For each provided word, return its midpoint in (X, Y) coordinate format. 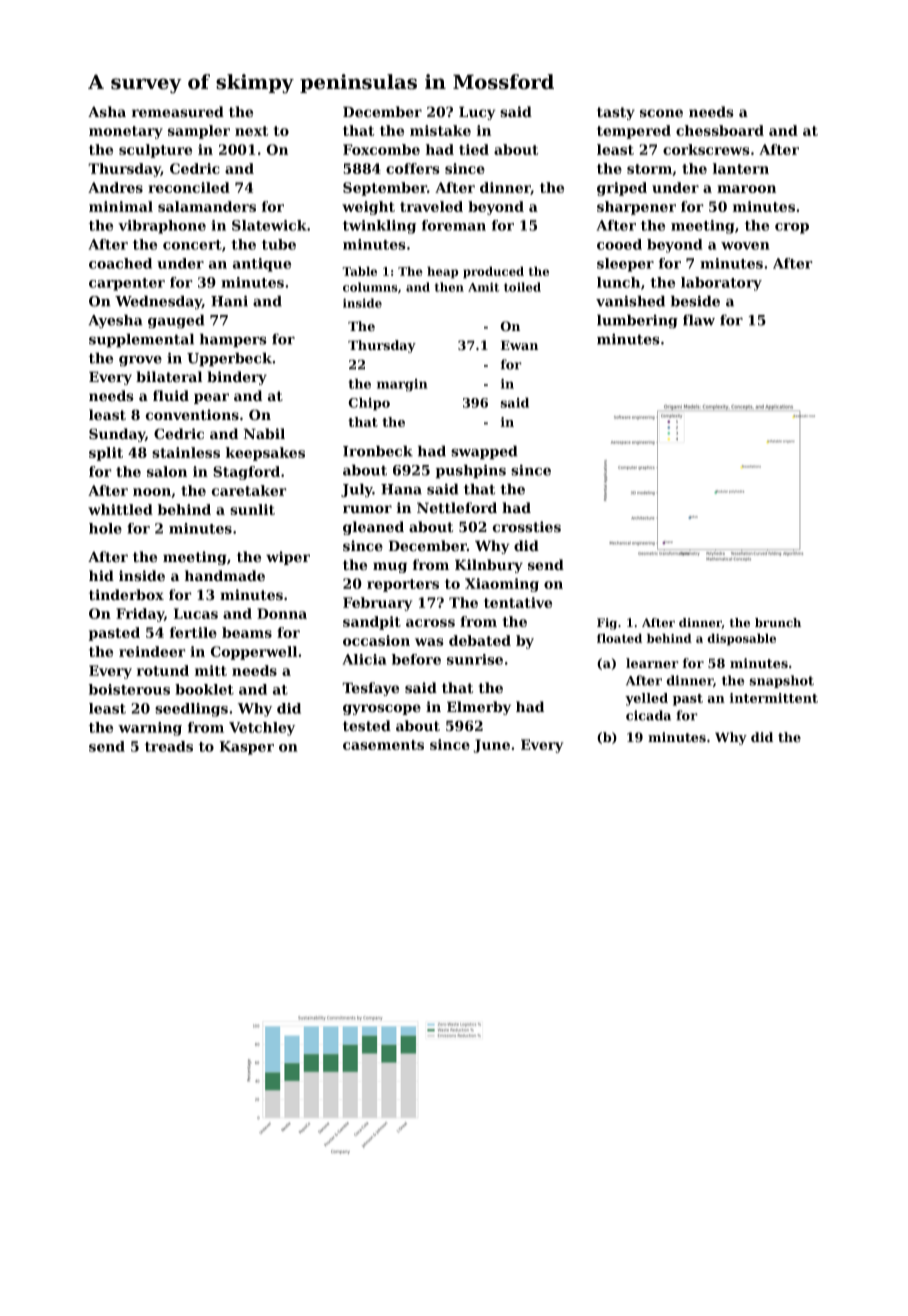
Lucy (477, 113)
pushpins (471, 471)
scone (661, 113)
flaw (699, 320)
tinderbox (126, 595)
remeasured (178, 112)
